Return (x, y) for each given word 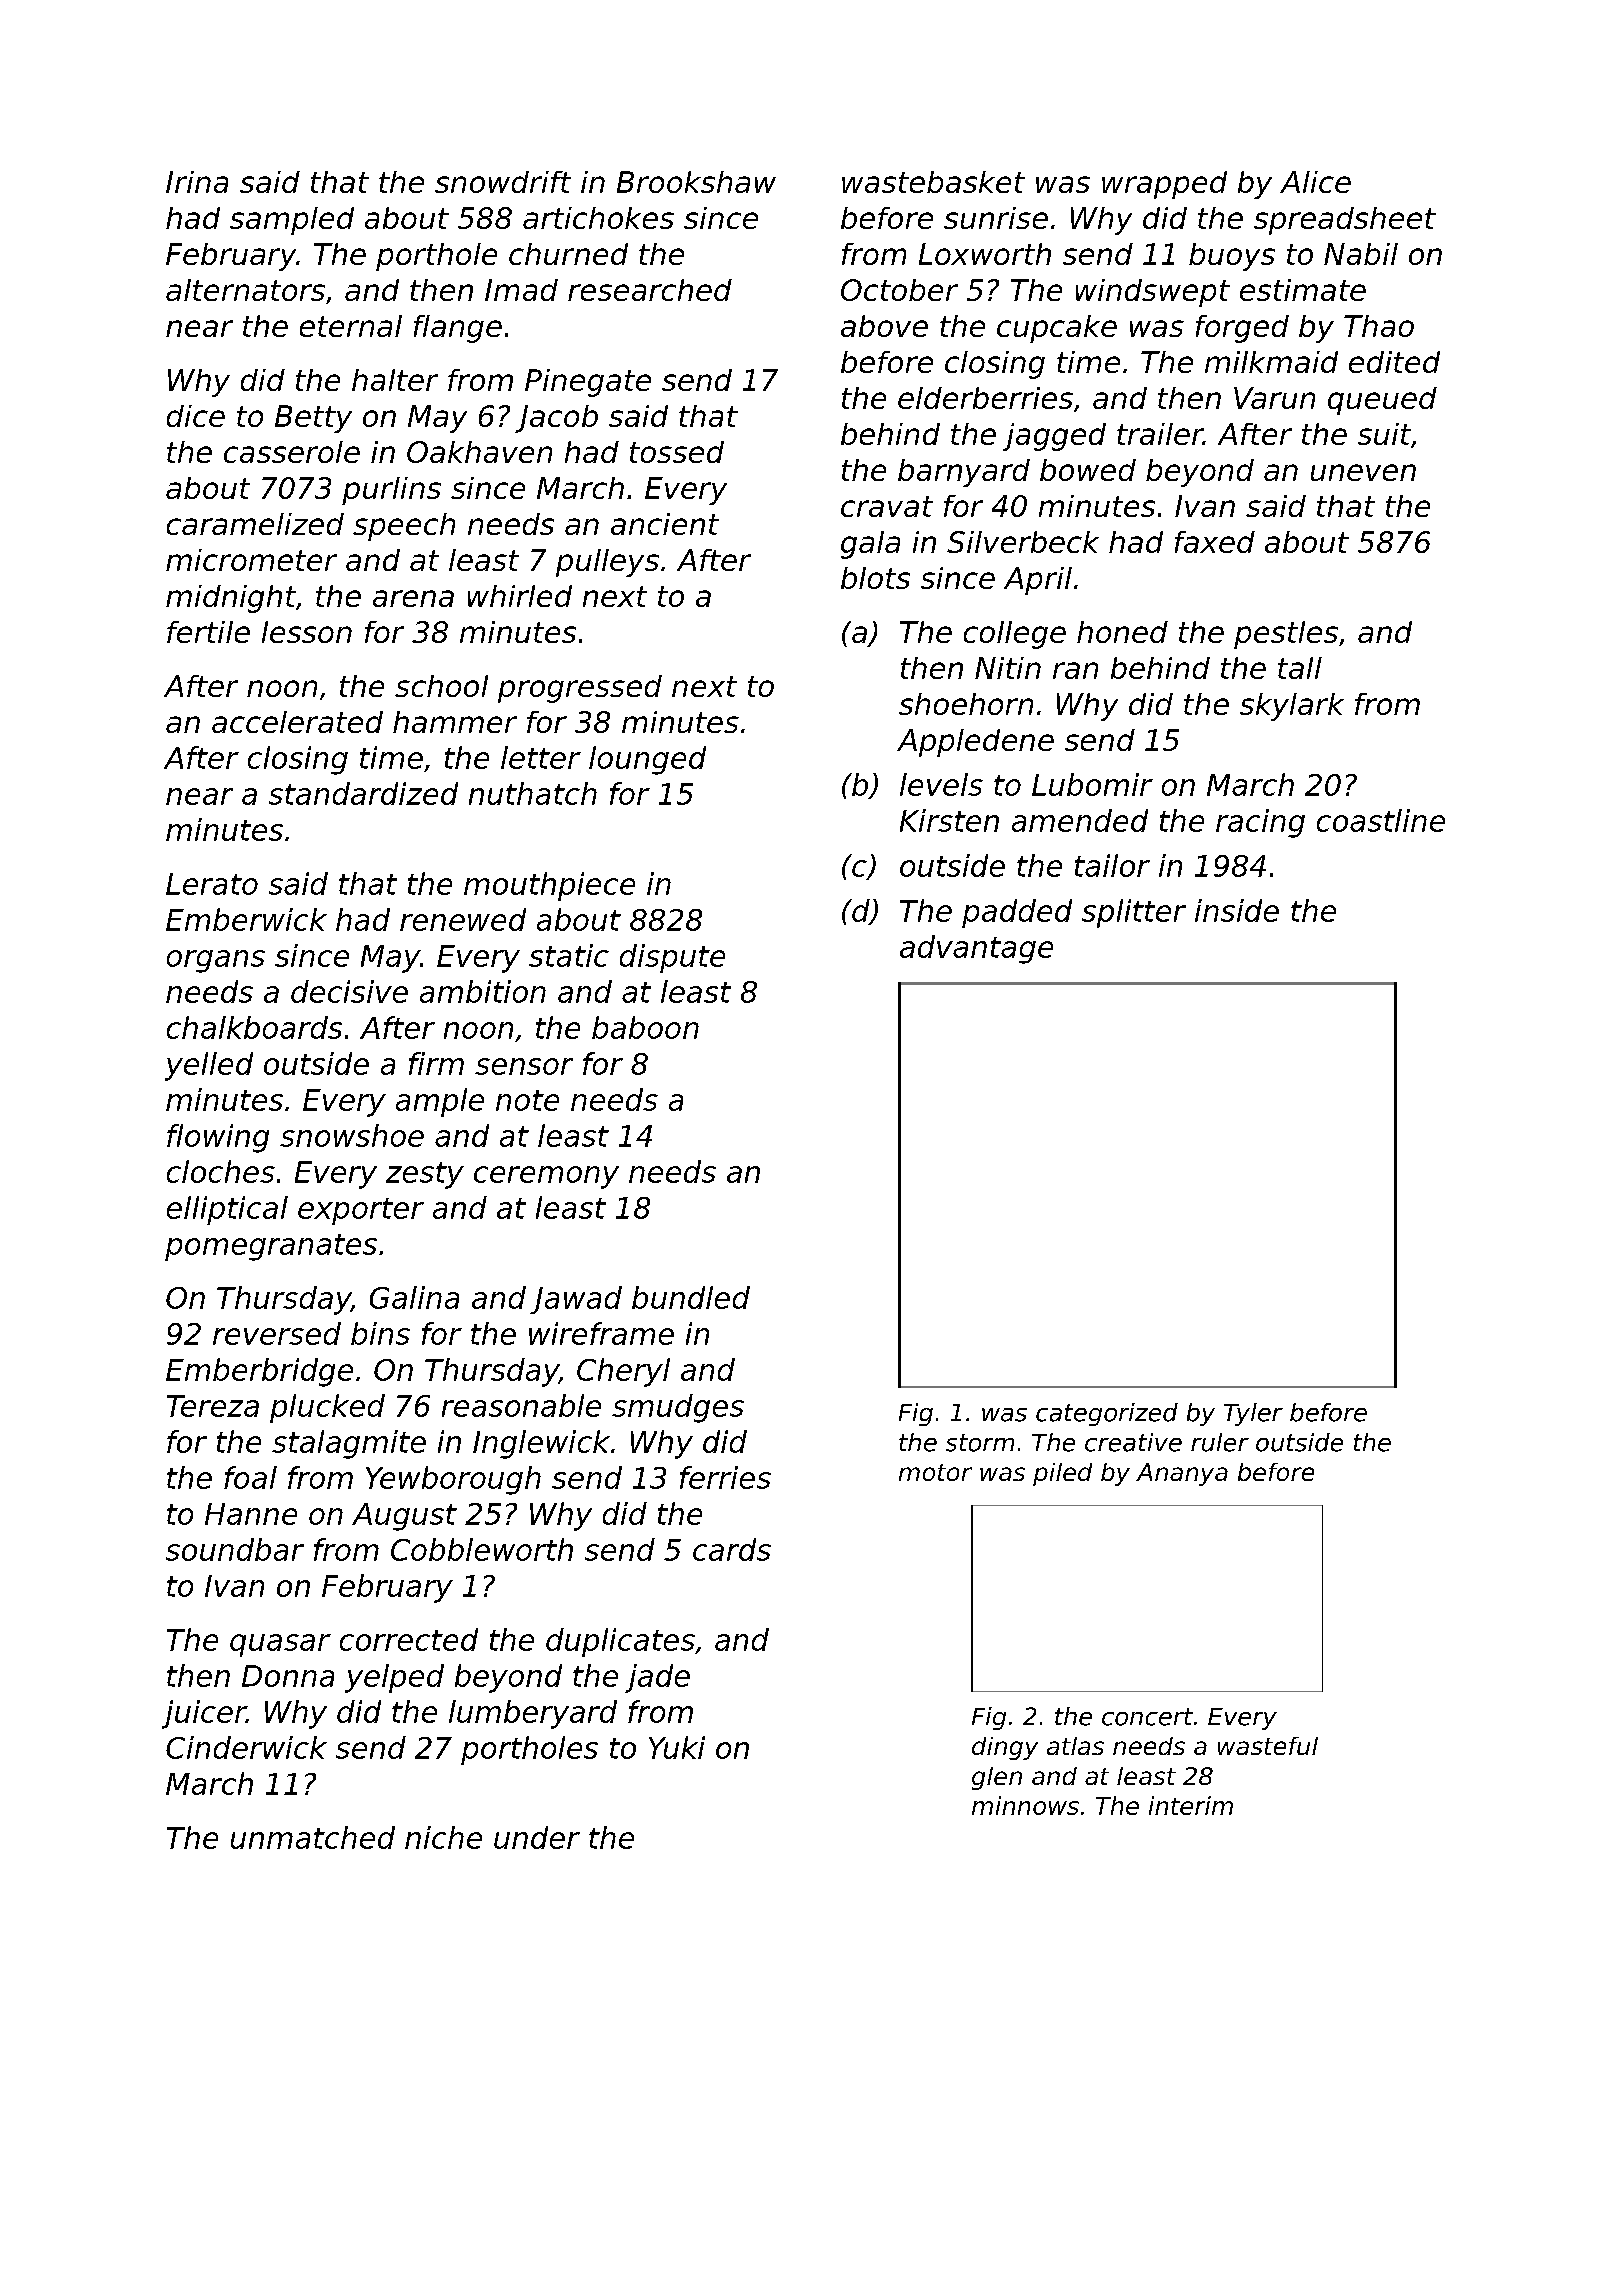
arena (413, 598)
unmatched (313, 1837)
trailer (1160, 434)
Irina (197, 182)
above (884, 326)
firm (436, 1063)
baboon (645, 1027)
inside (1237, 910)
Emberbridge (259, 1372)
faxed (1215, 542)
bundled (691, 1297)
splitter (1134, 913)
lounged (647, 760)
